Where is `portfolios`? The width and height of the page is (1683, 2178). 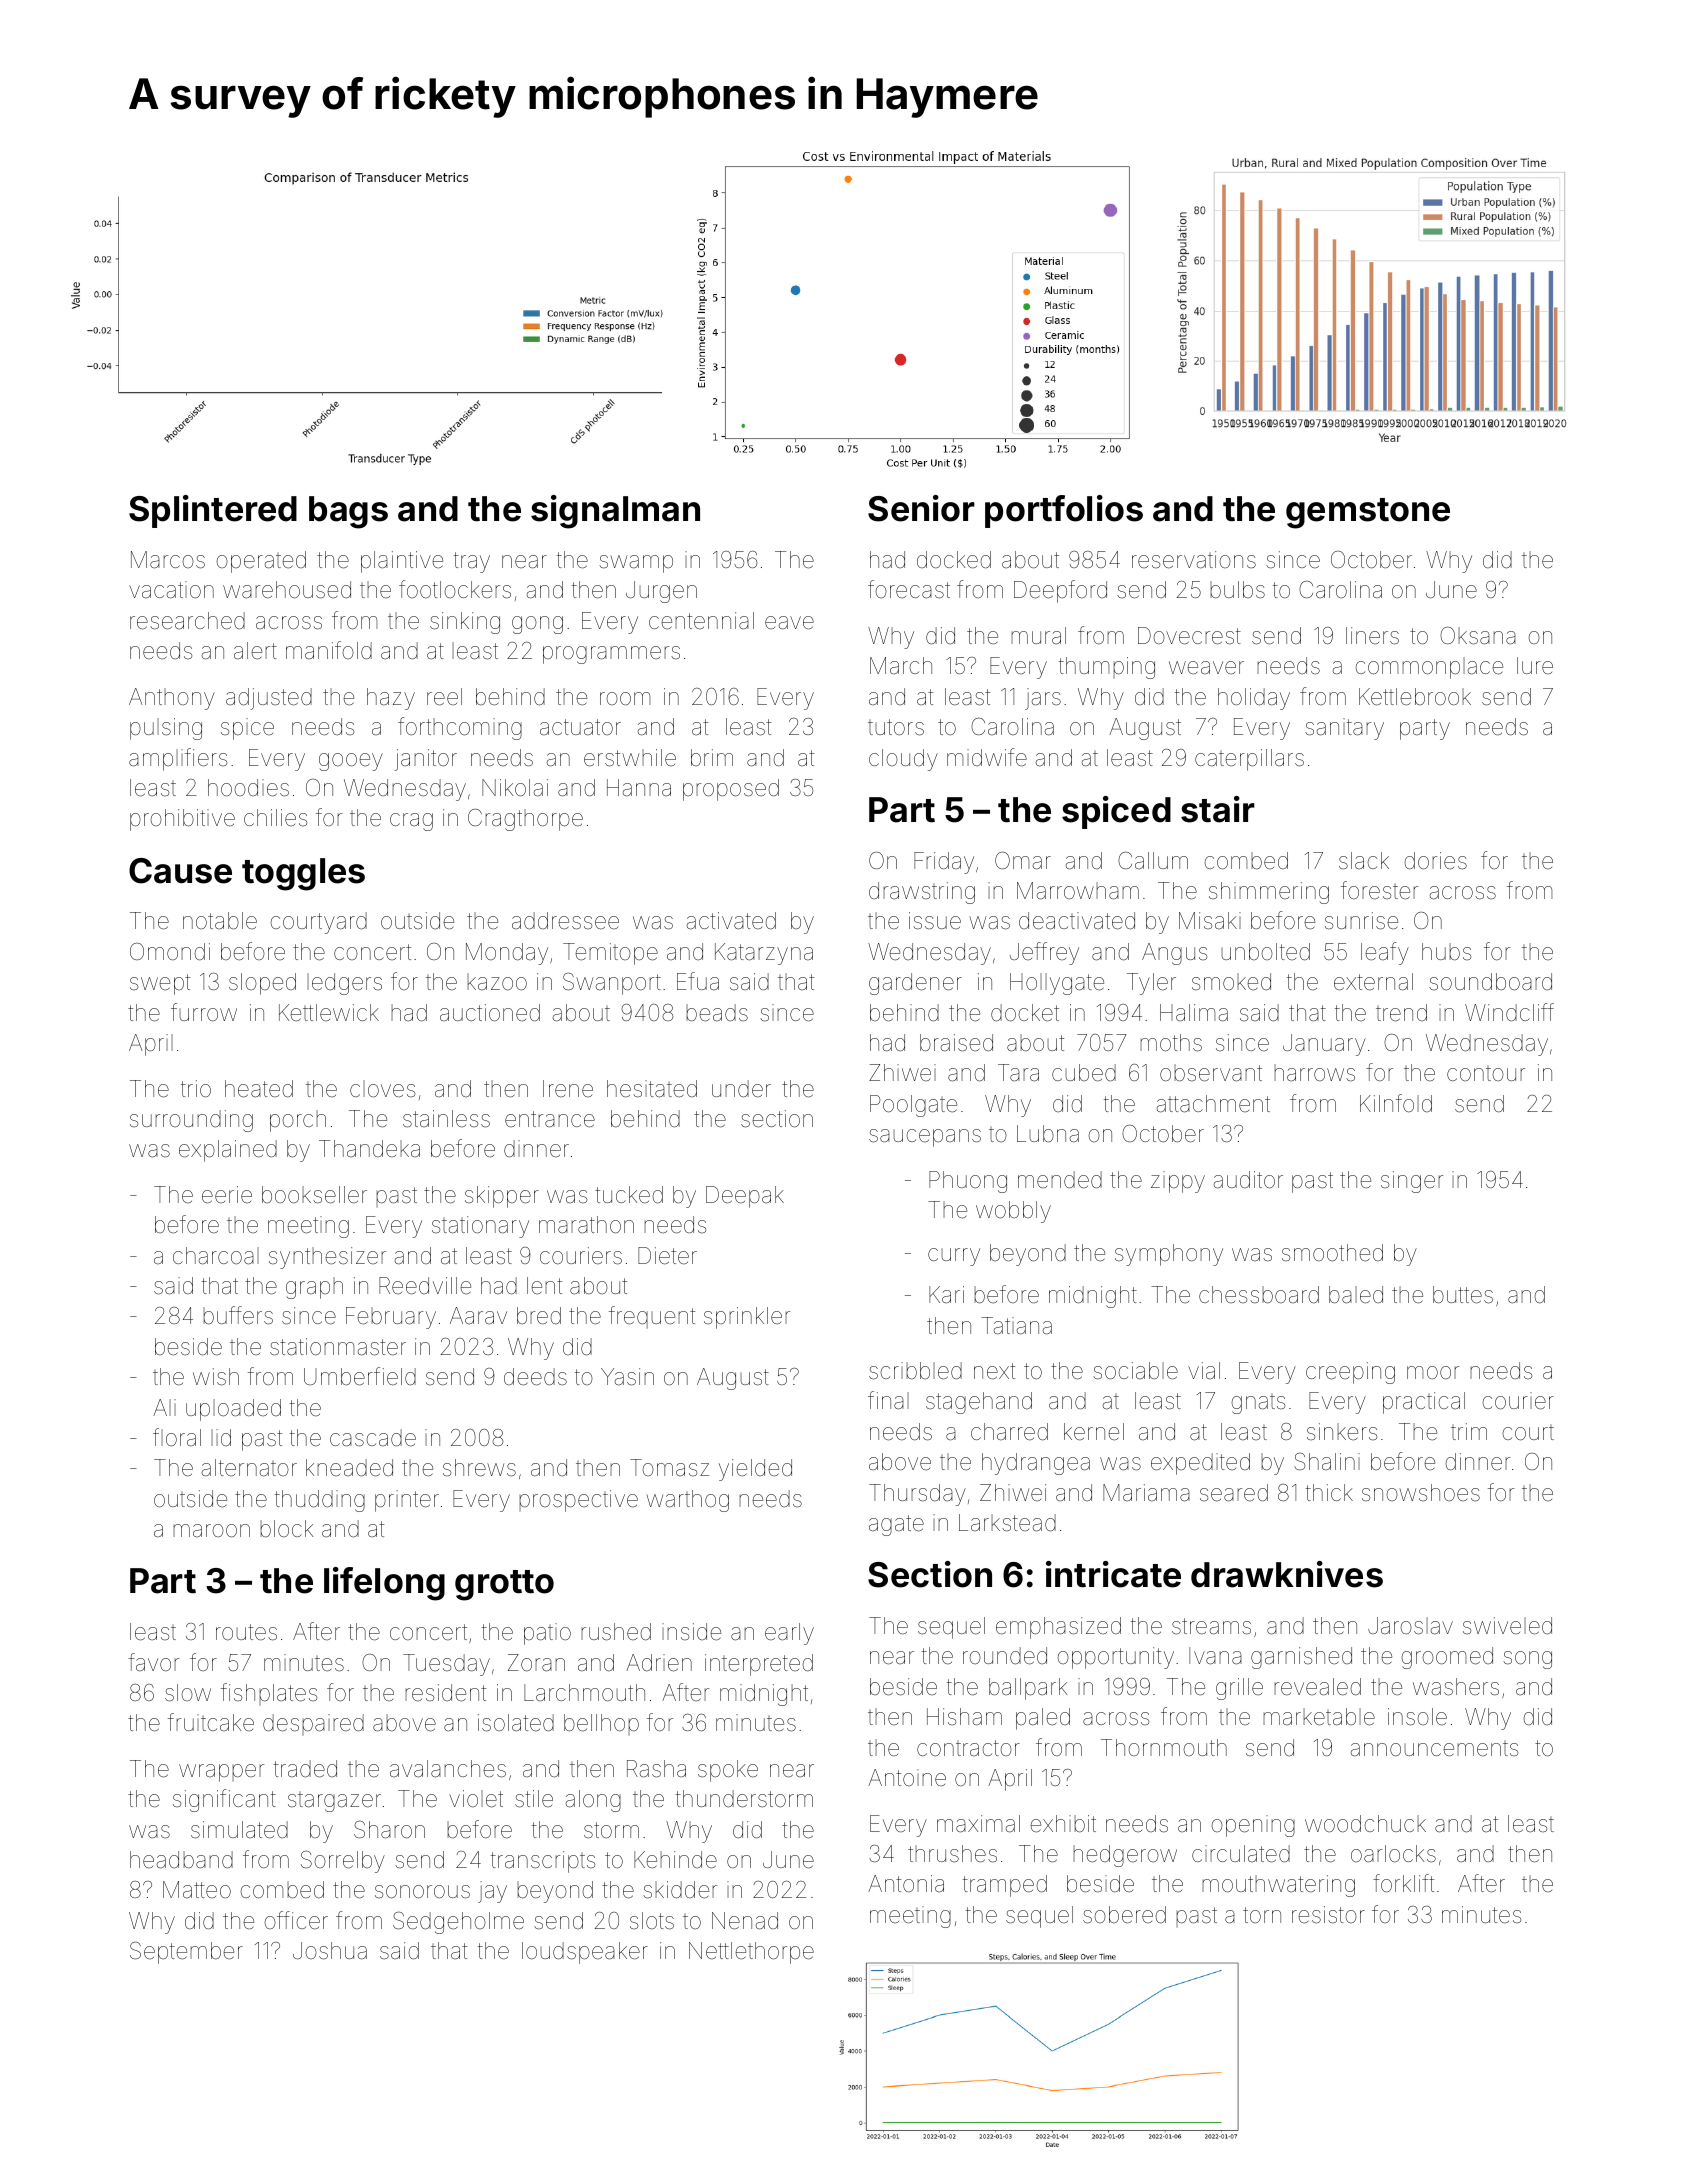
portfolios is located at coordinates (1064, 511).
